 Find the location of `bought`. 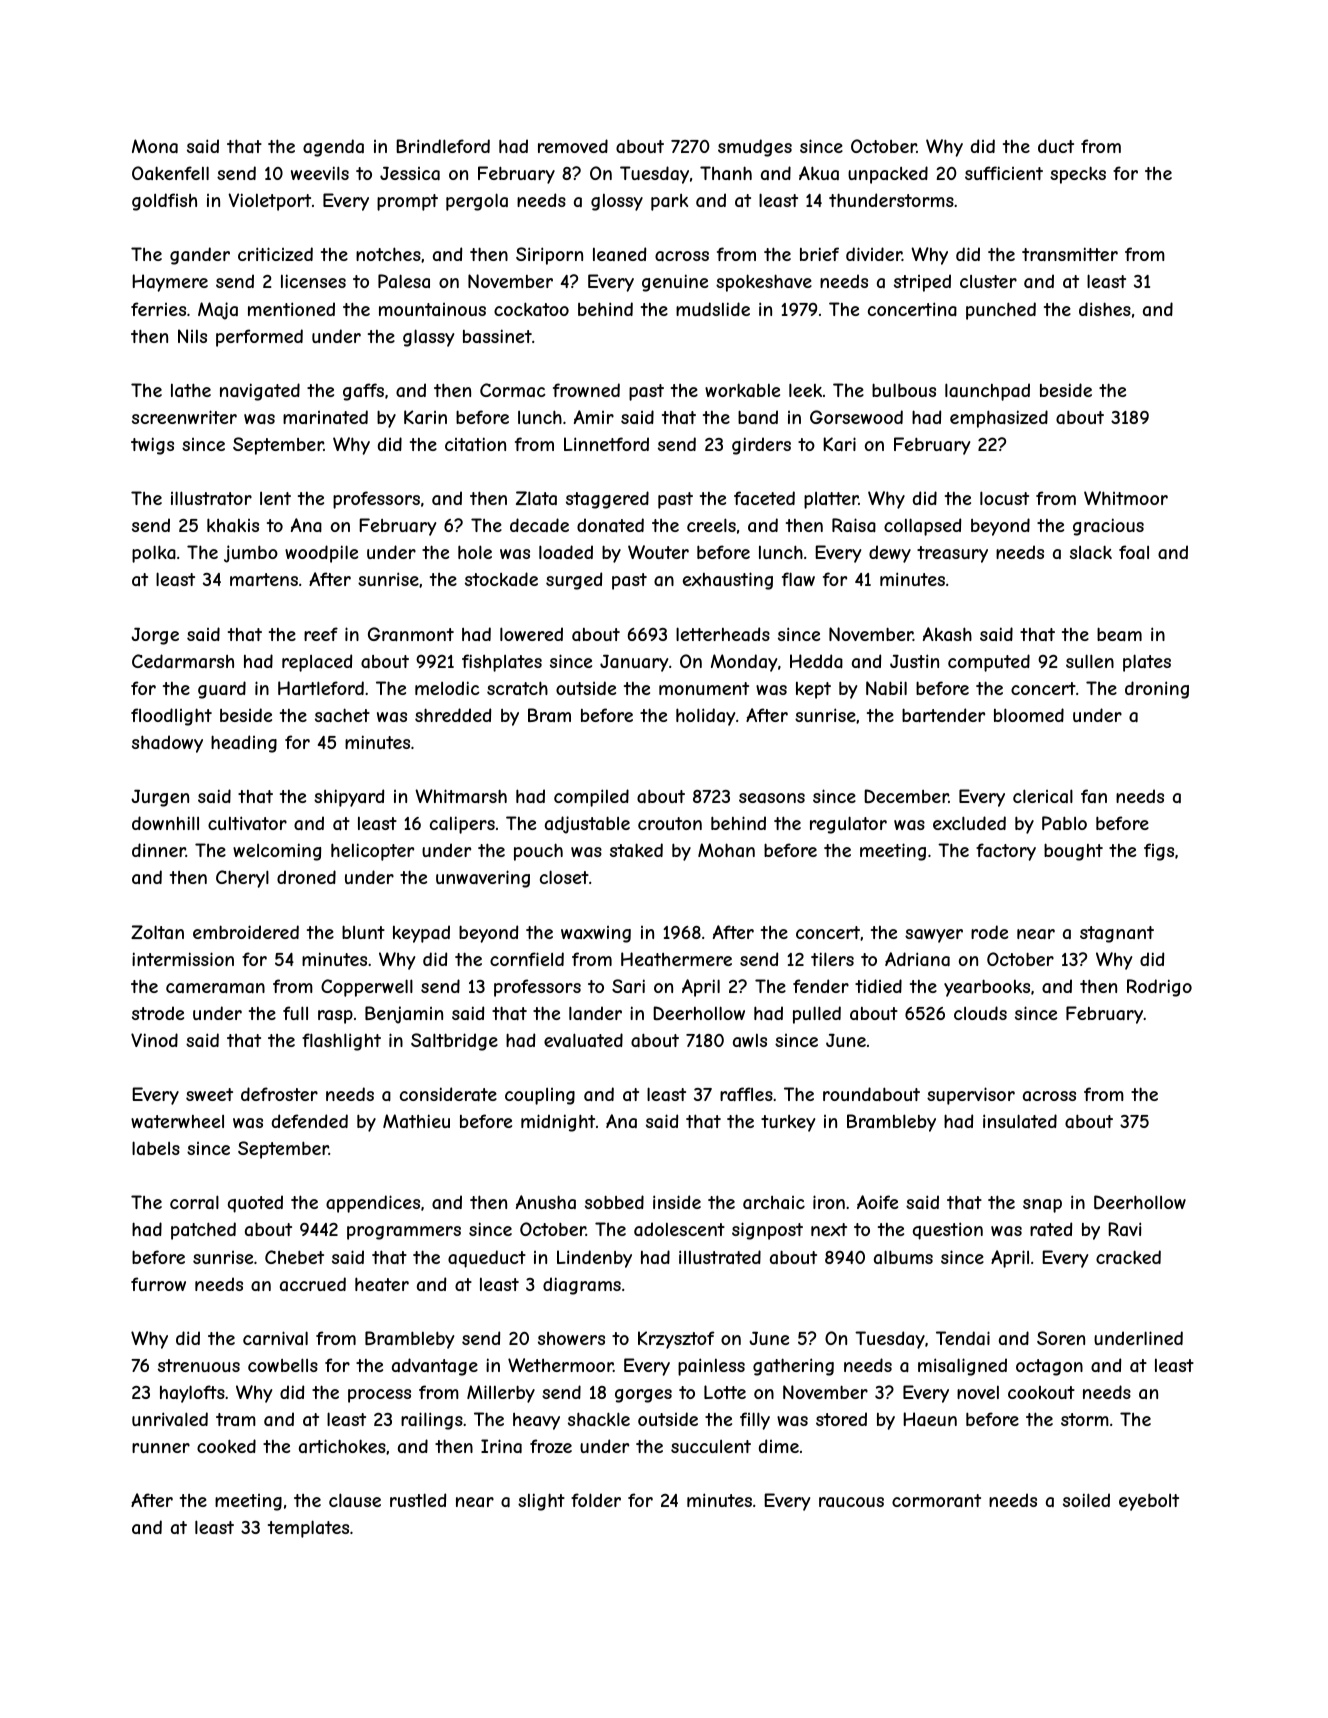

bought is located at coordinates (1073, 852).
